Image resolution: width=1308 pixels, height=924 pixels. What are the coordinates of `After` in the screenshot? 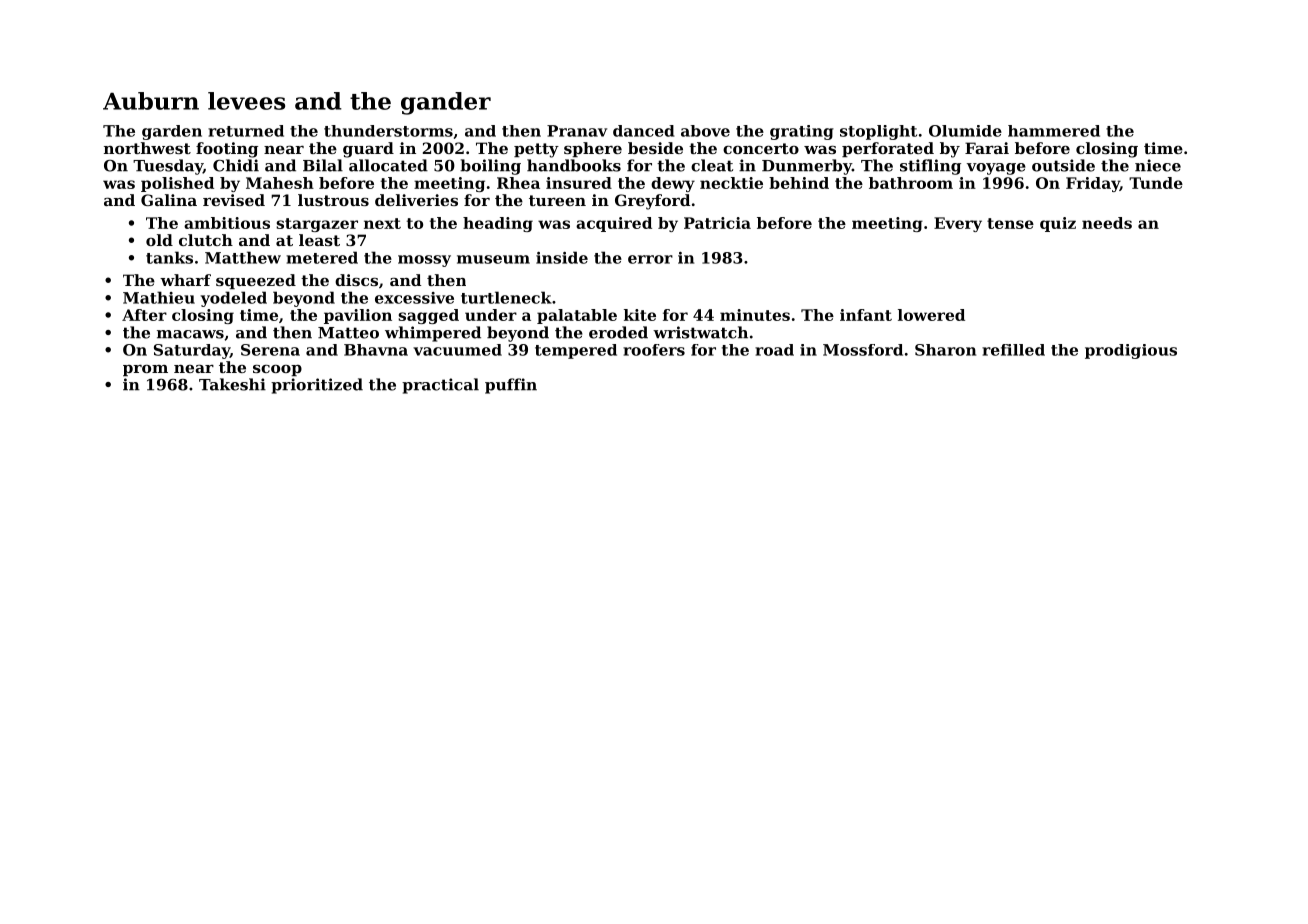 It's located at (144, 315).
